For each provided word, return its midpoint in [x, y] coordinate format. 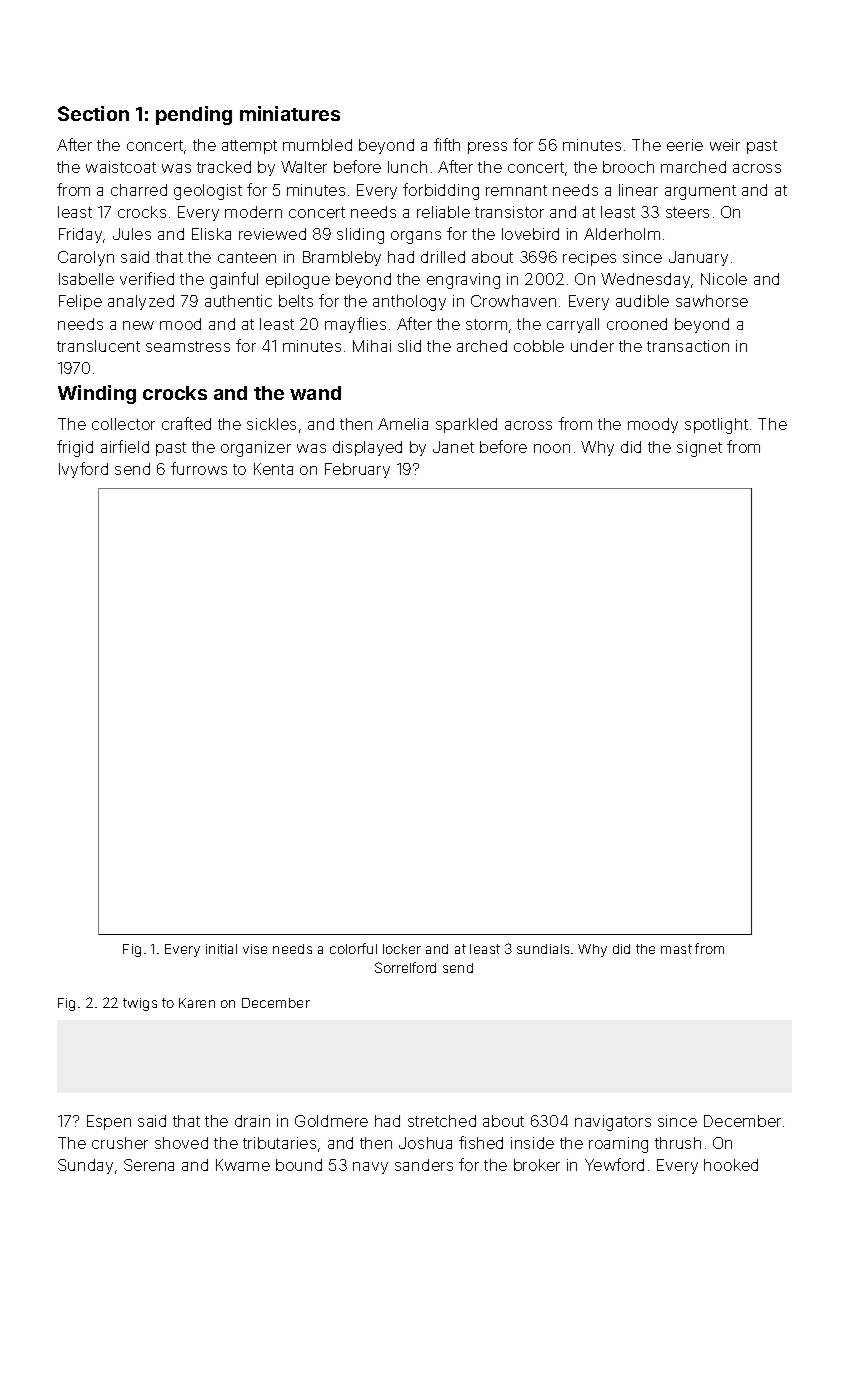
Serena [149, 1165]
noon [552, 448]
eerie [685, 145]
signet [699, 449]
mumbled [317, 145]
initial [221, 949]
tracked [224, 167]
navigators [613, 1123]
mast [676, 949]
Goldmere [331, 1121]
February [357, 470]
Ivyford [83, 470]
